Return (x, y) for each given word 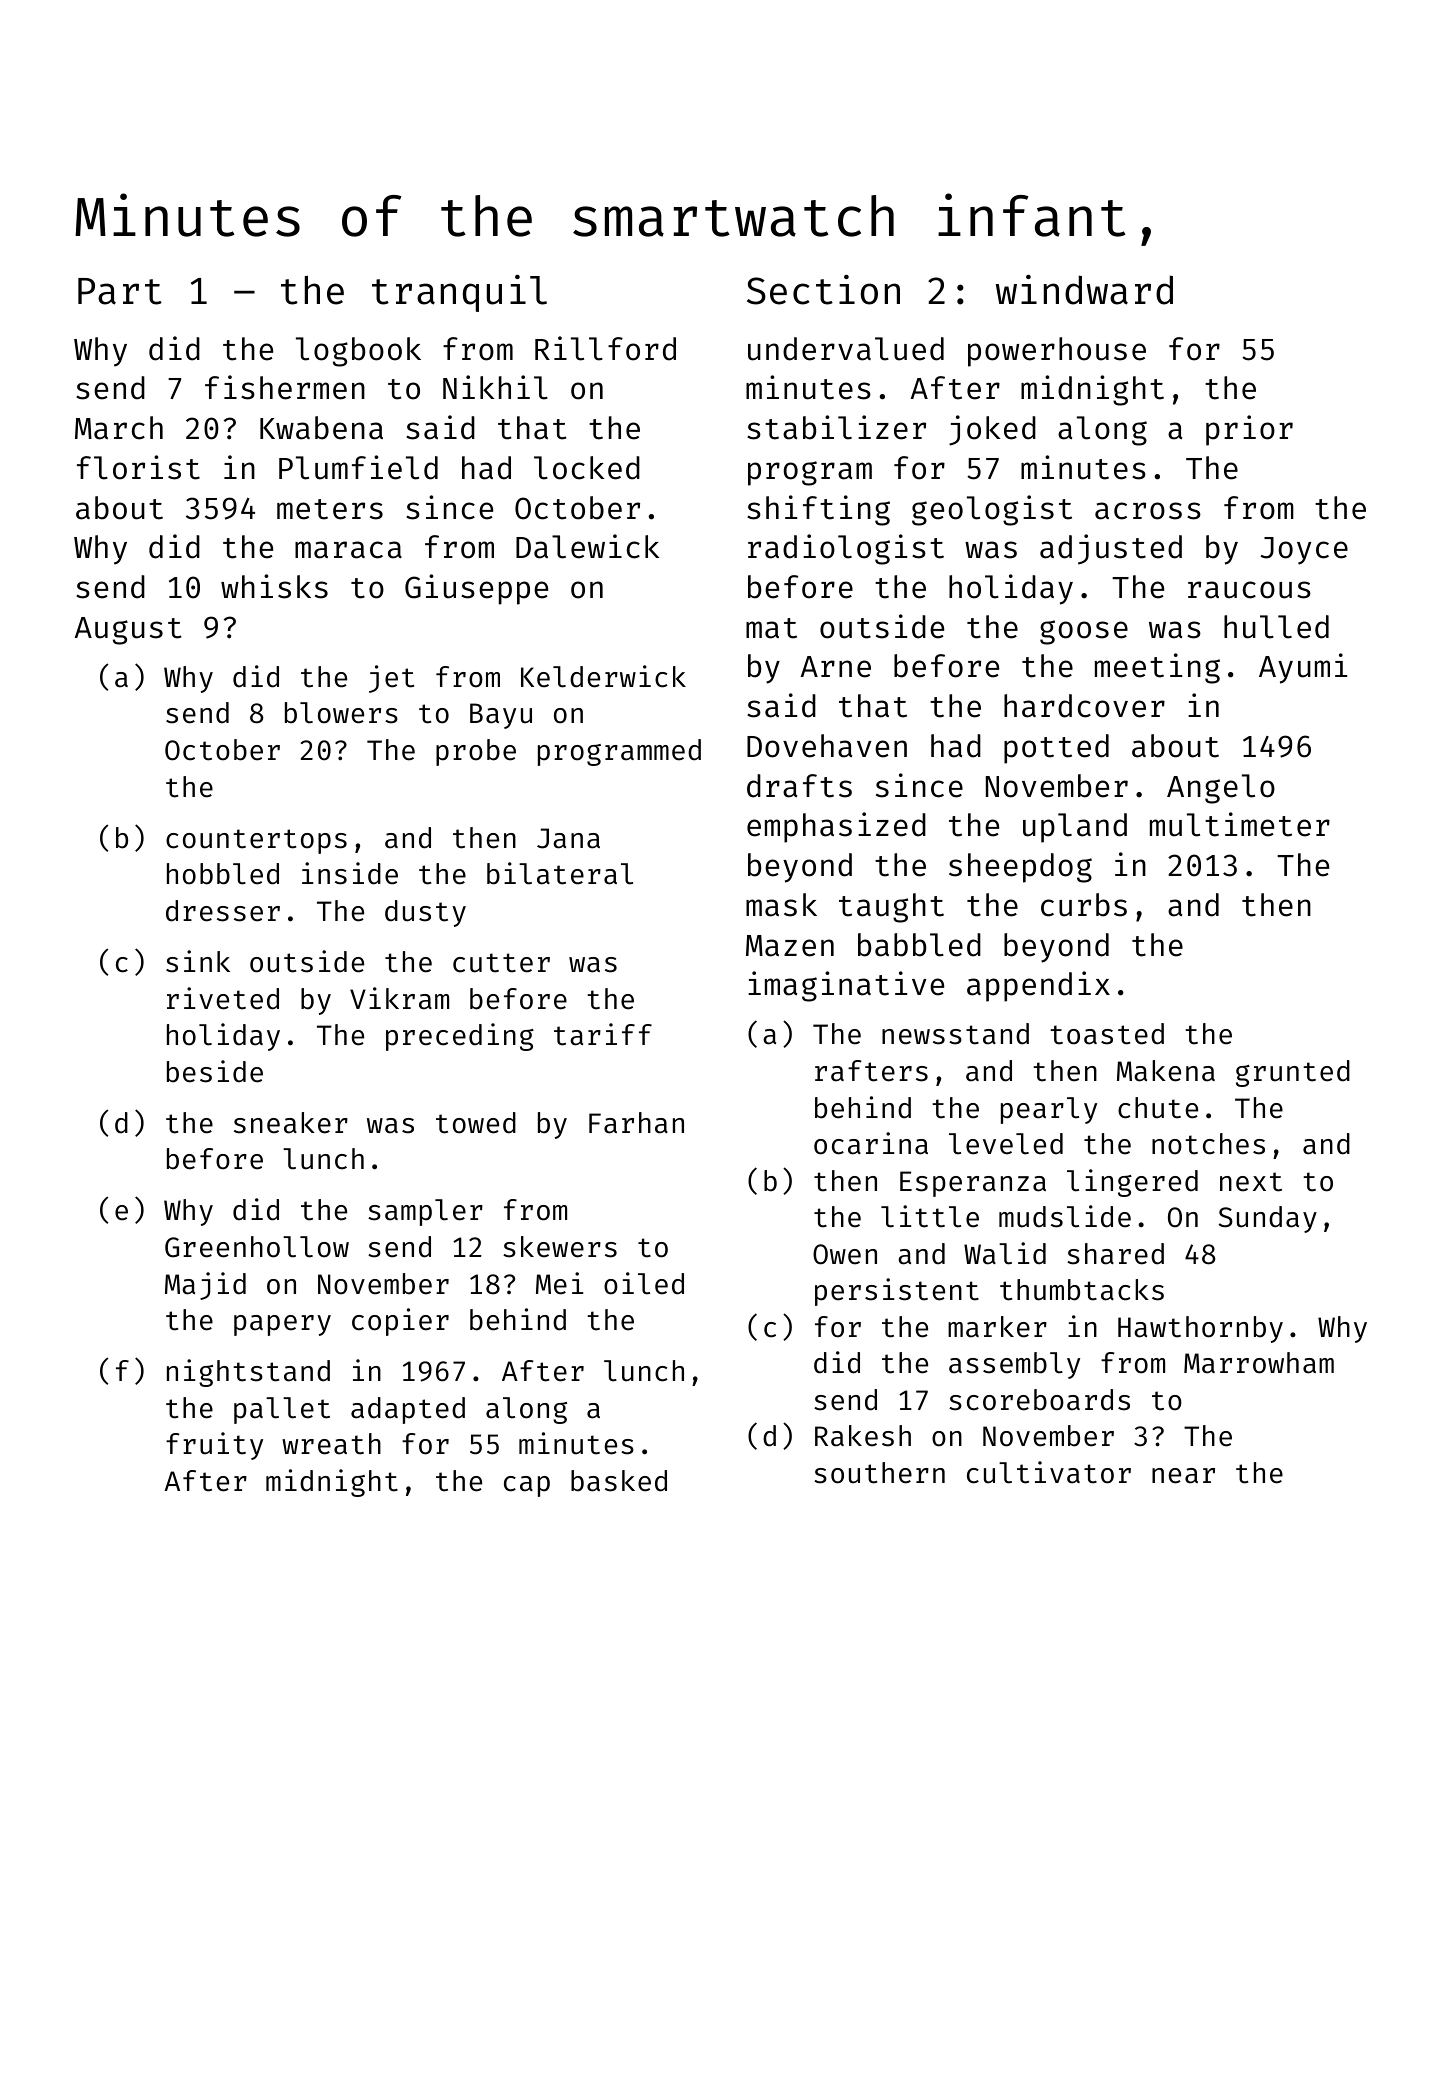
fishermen (285, 387)
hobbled (223, 874)
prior (1249, 430)
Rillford (605, 348)
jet (391, 679)
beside (215, 1071)
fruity (214, 1446)
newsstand (955, 1034)
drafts (799, 786)
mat (771, 628)
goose (1084, 632)
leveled (1006, 1144)
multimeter (1240, 824)
